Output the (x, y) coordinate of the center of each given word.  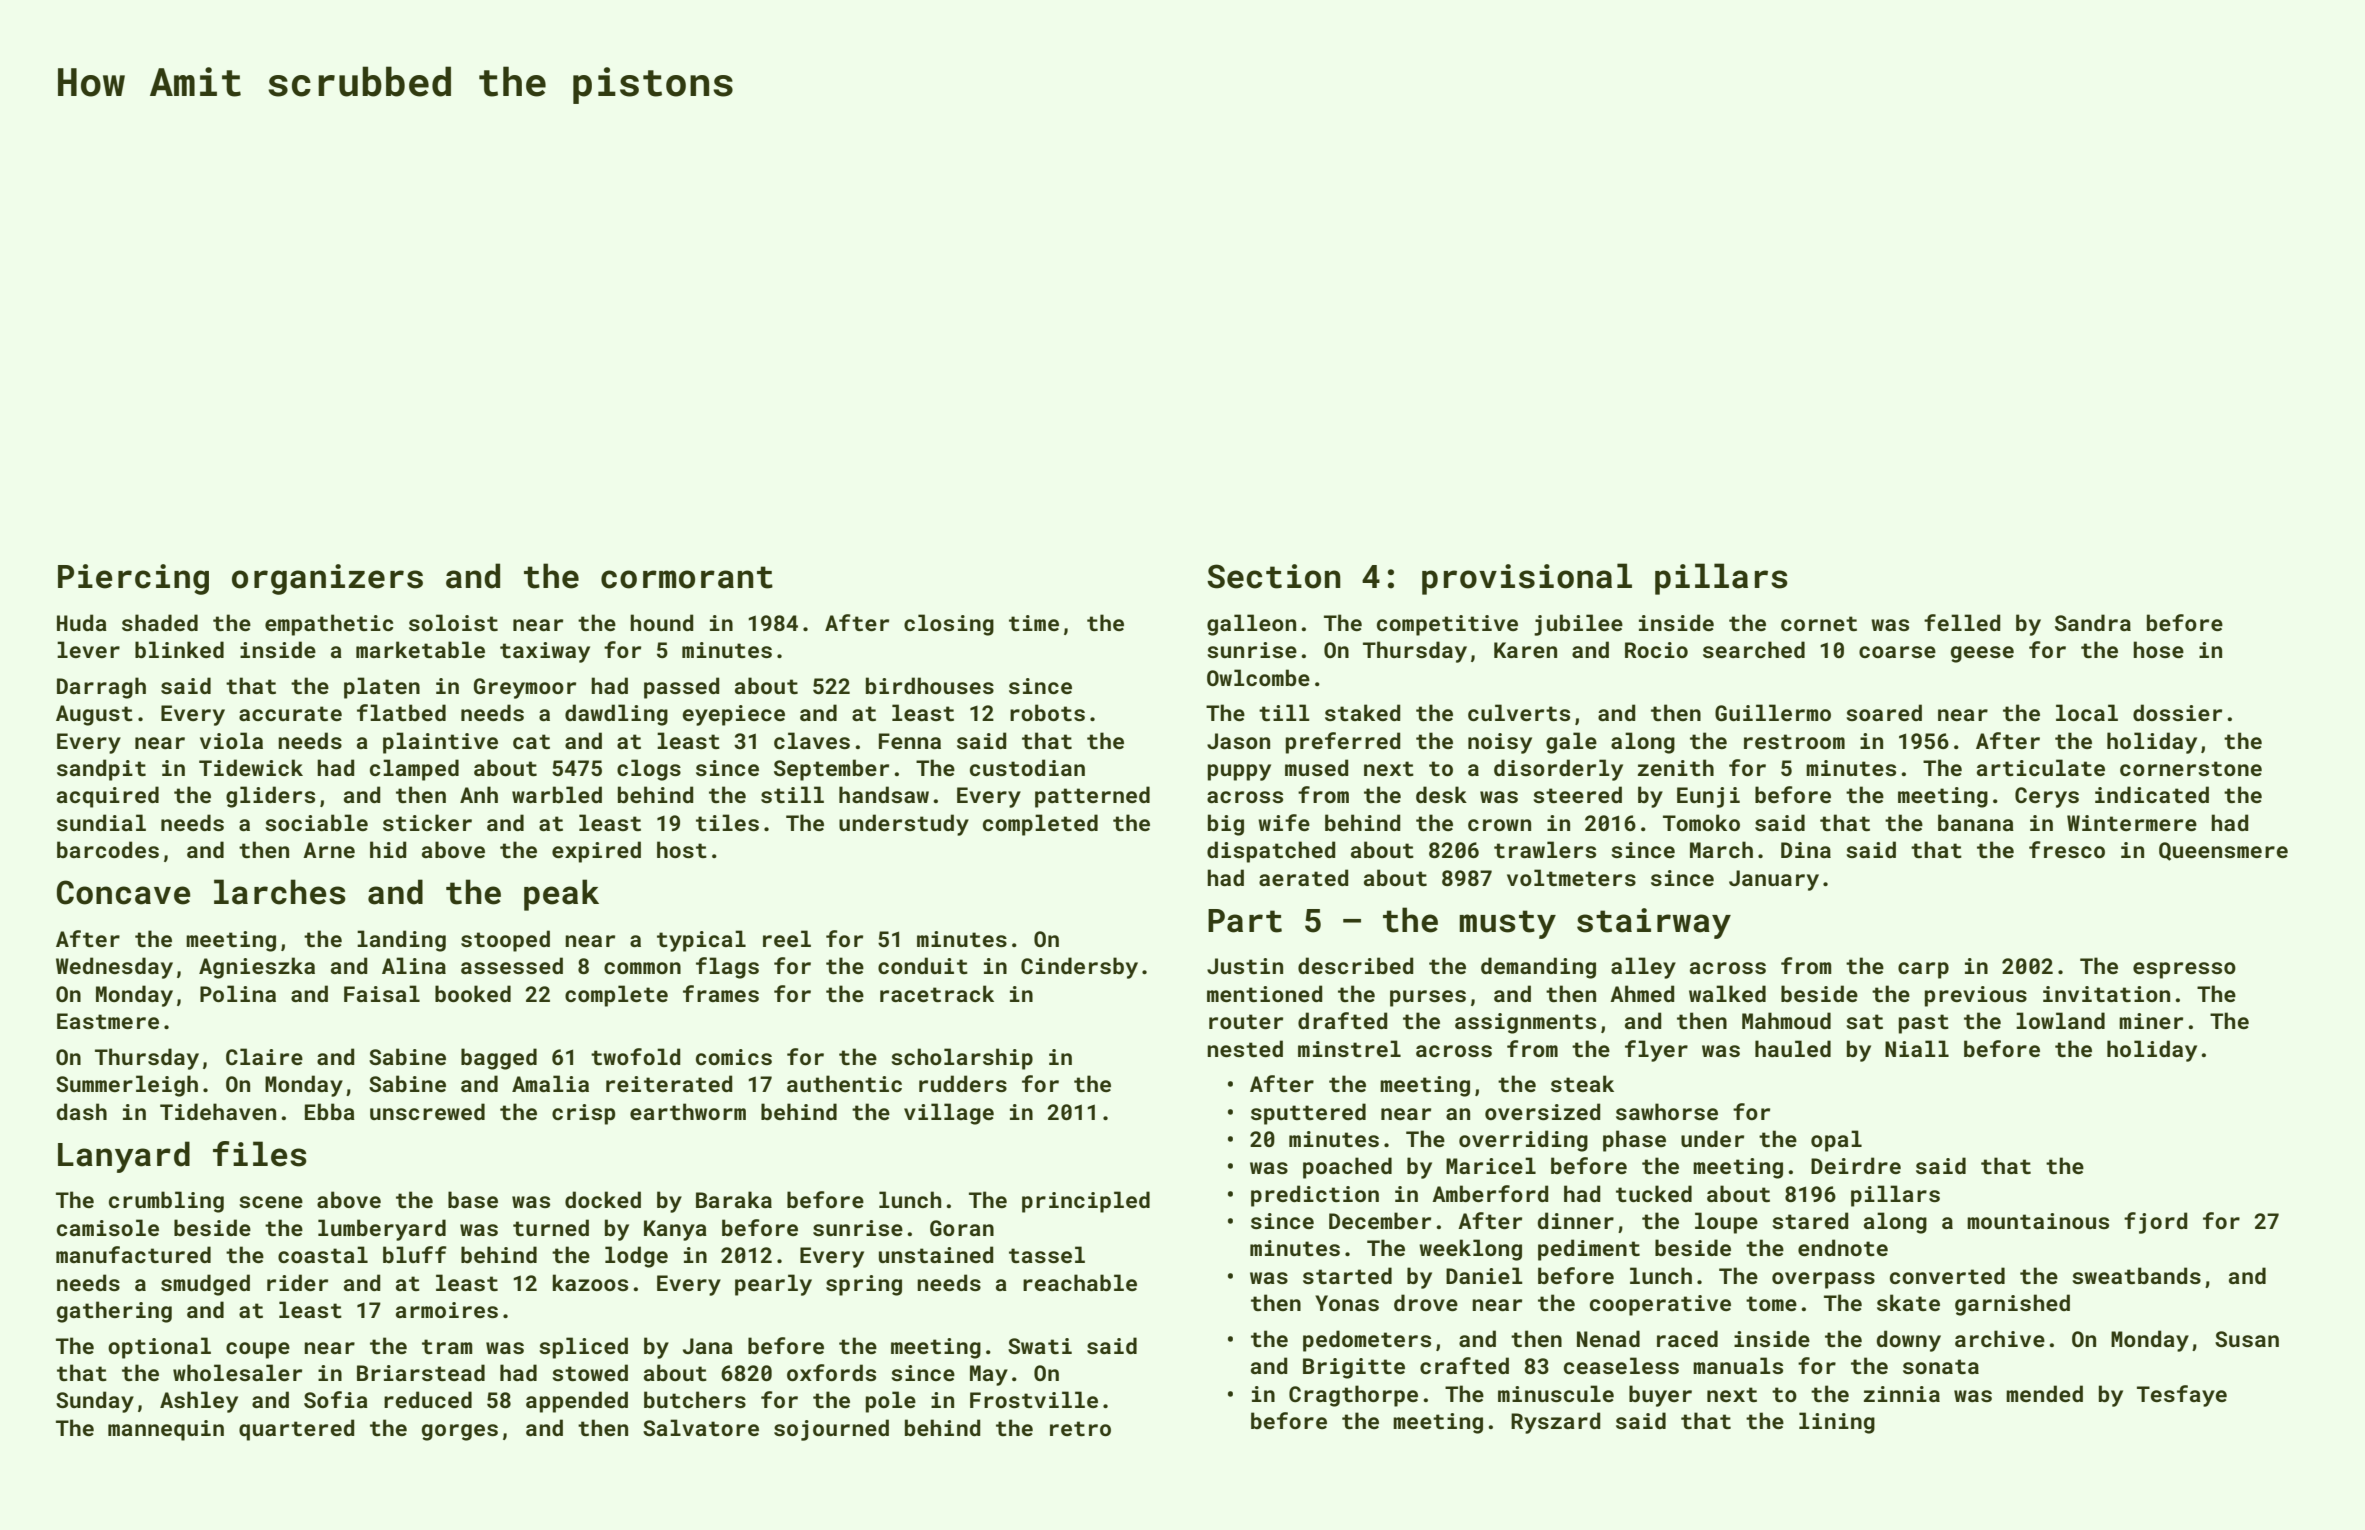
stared (1810, 1220)
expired (596, 852)
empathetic (329, 625)
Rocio (1656, 650)
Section (1274, 576)
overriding (1523, 1141)
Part (1245, 921)
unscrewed (427, 1111)
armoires (447, 1310)
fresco (2067, 849)
